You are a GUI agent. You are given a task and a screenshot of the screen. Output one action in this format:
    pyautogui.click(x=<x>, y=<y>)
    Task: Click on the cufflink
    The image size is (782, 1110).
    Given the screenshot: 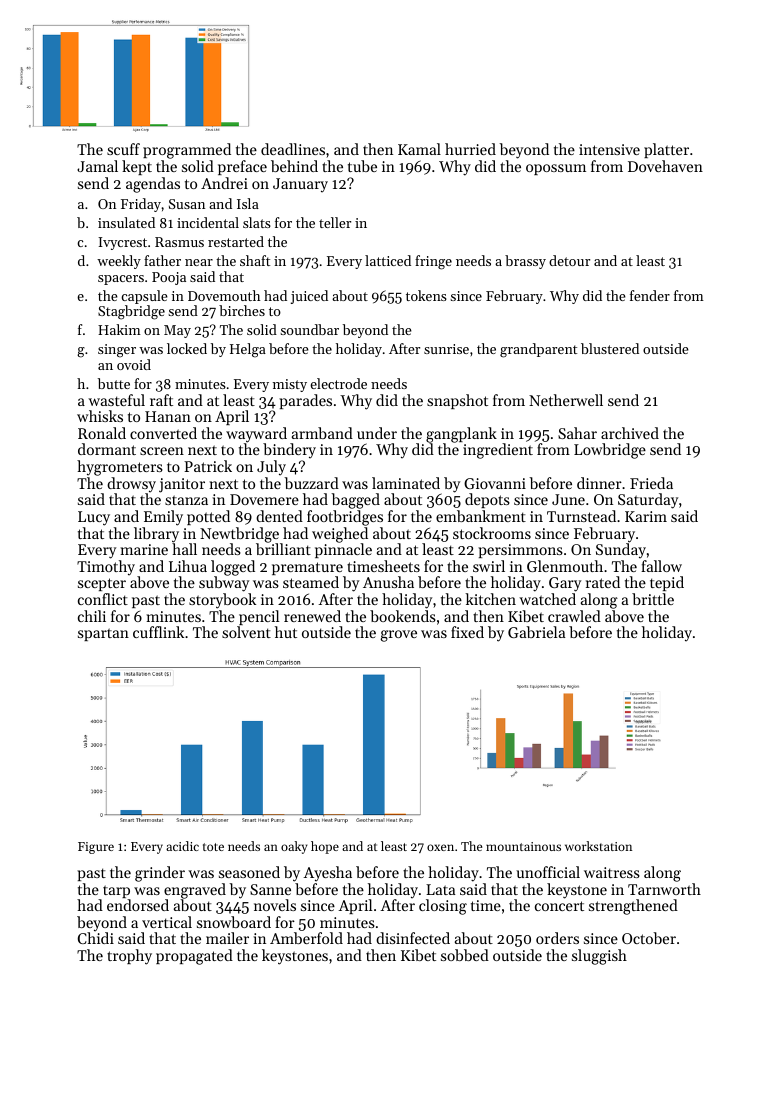 What is the action you would take?
    pyautogui.click(x=158, y=632)
